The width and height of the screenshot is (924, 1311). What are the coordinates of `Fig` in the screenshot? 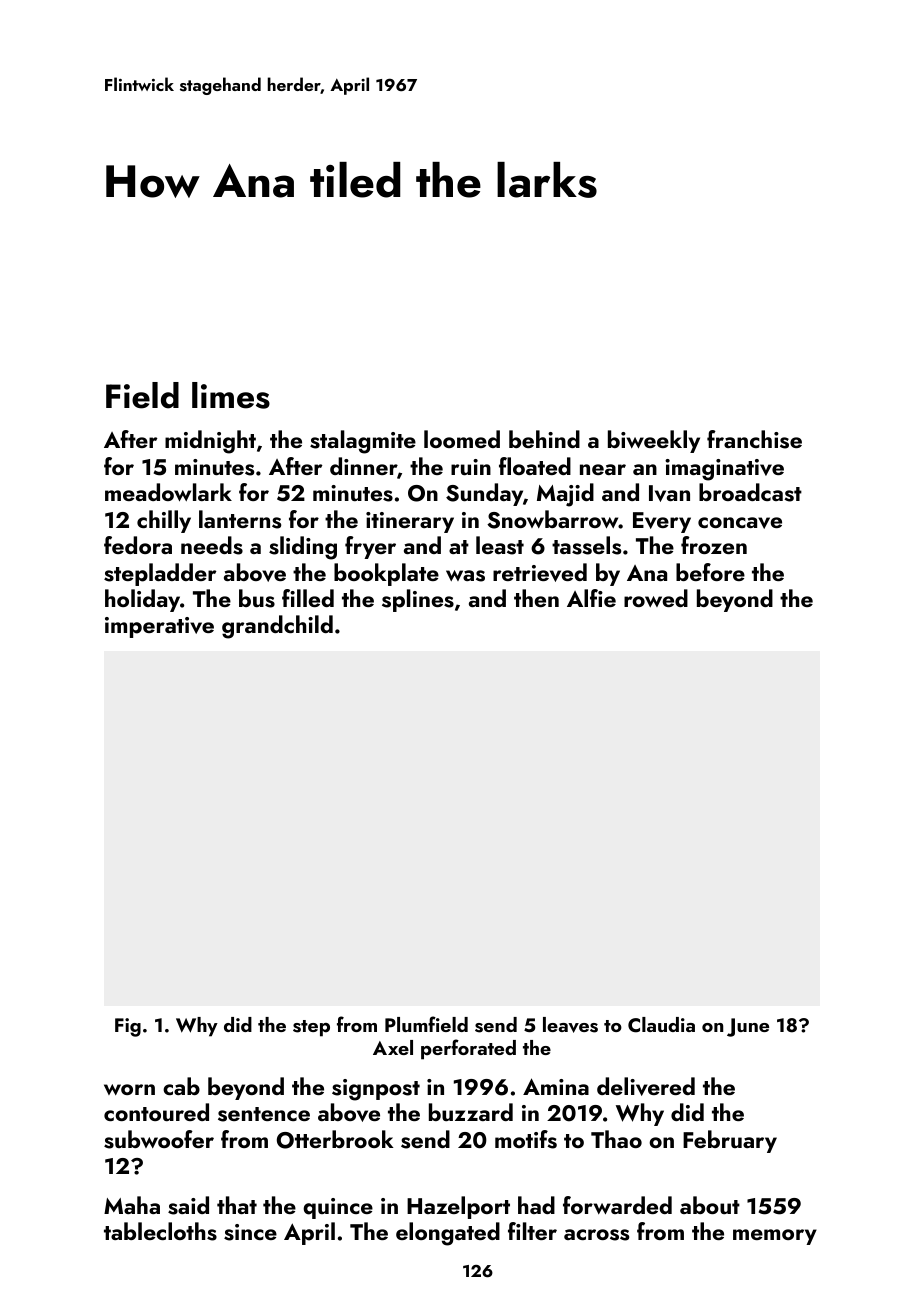 It's located at (128, 1027).
